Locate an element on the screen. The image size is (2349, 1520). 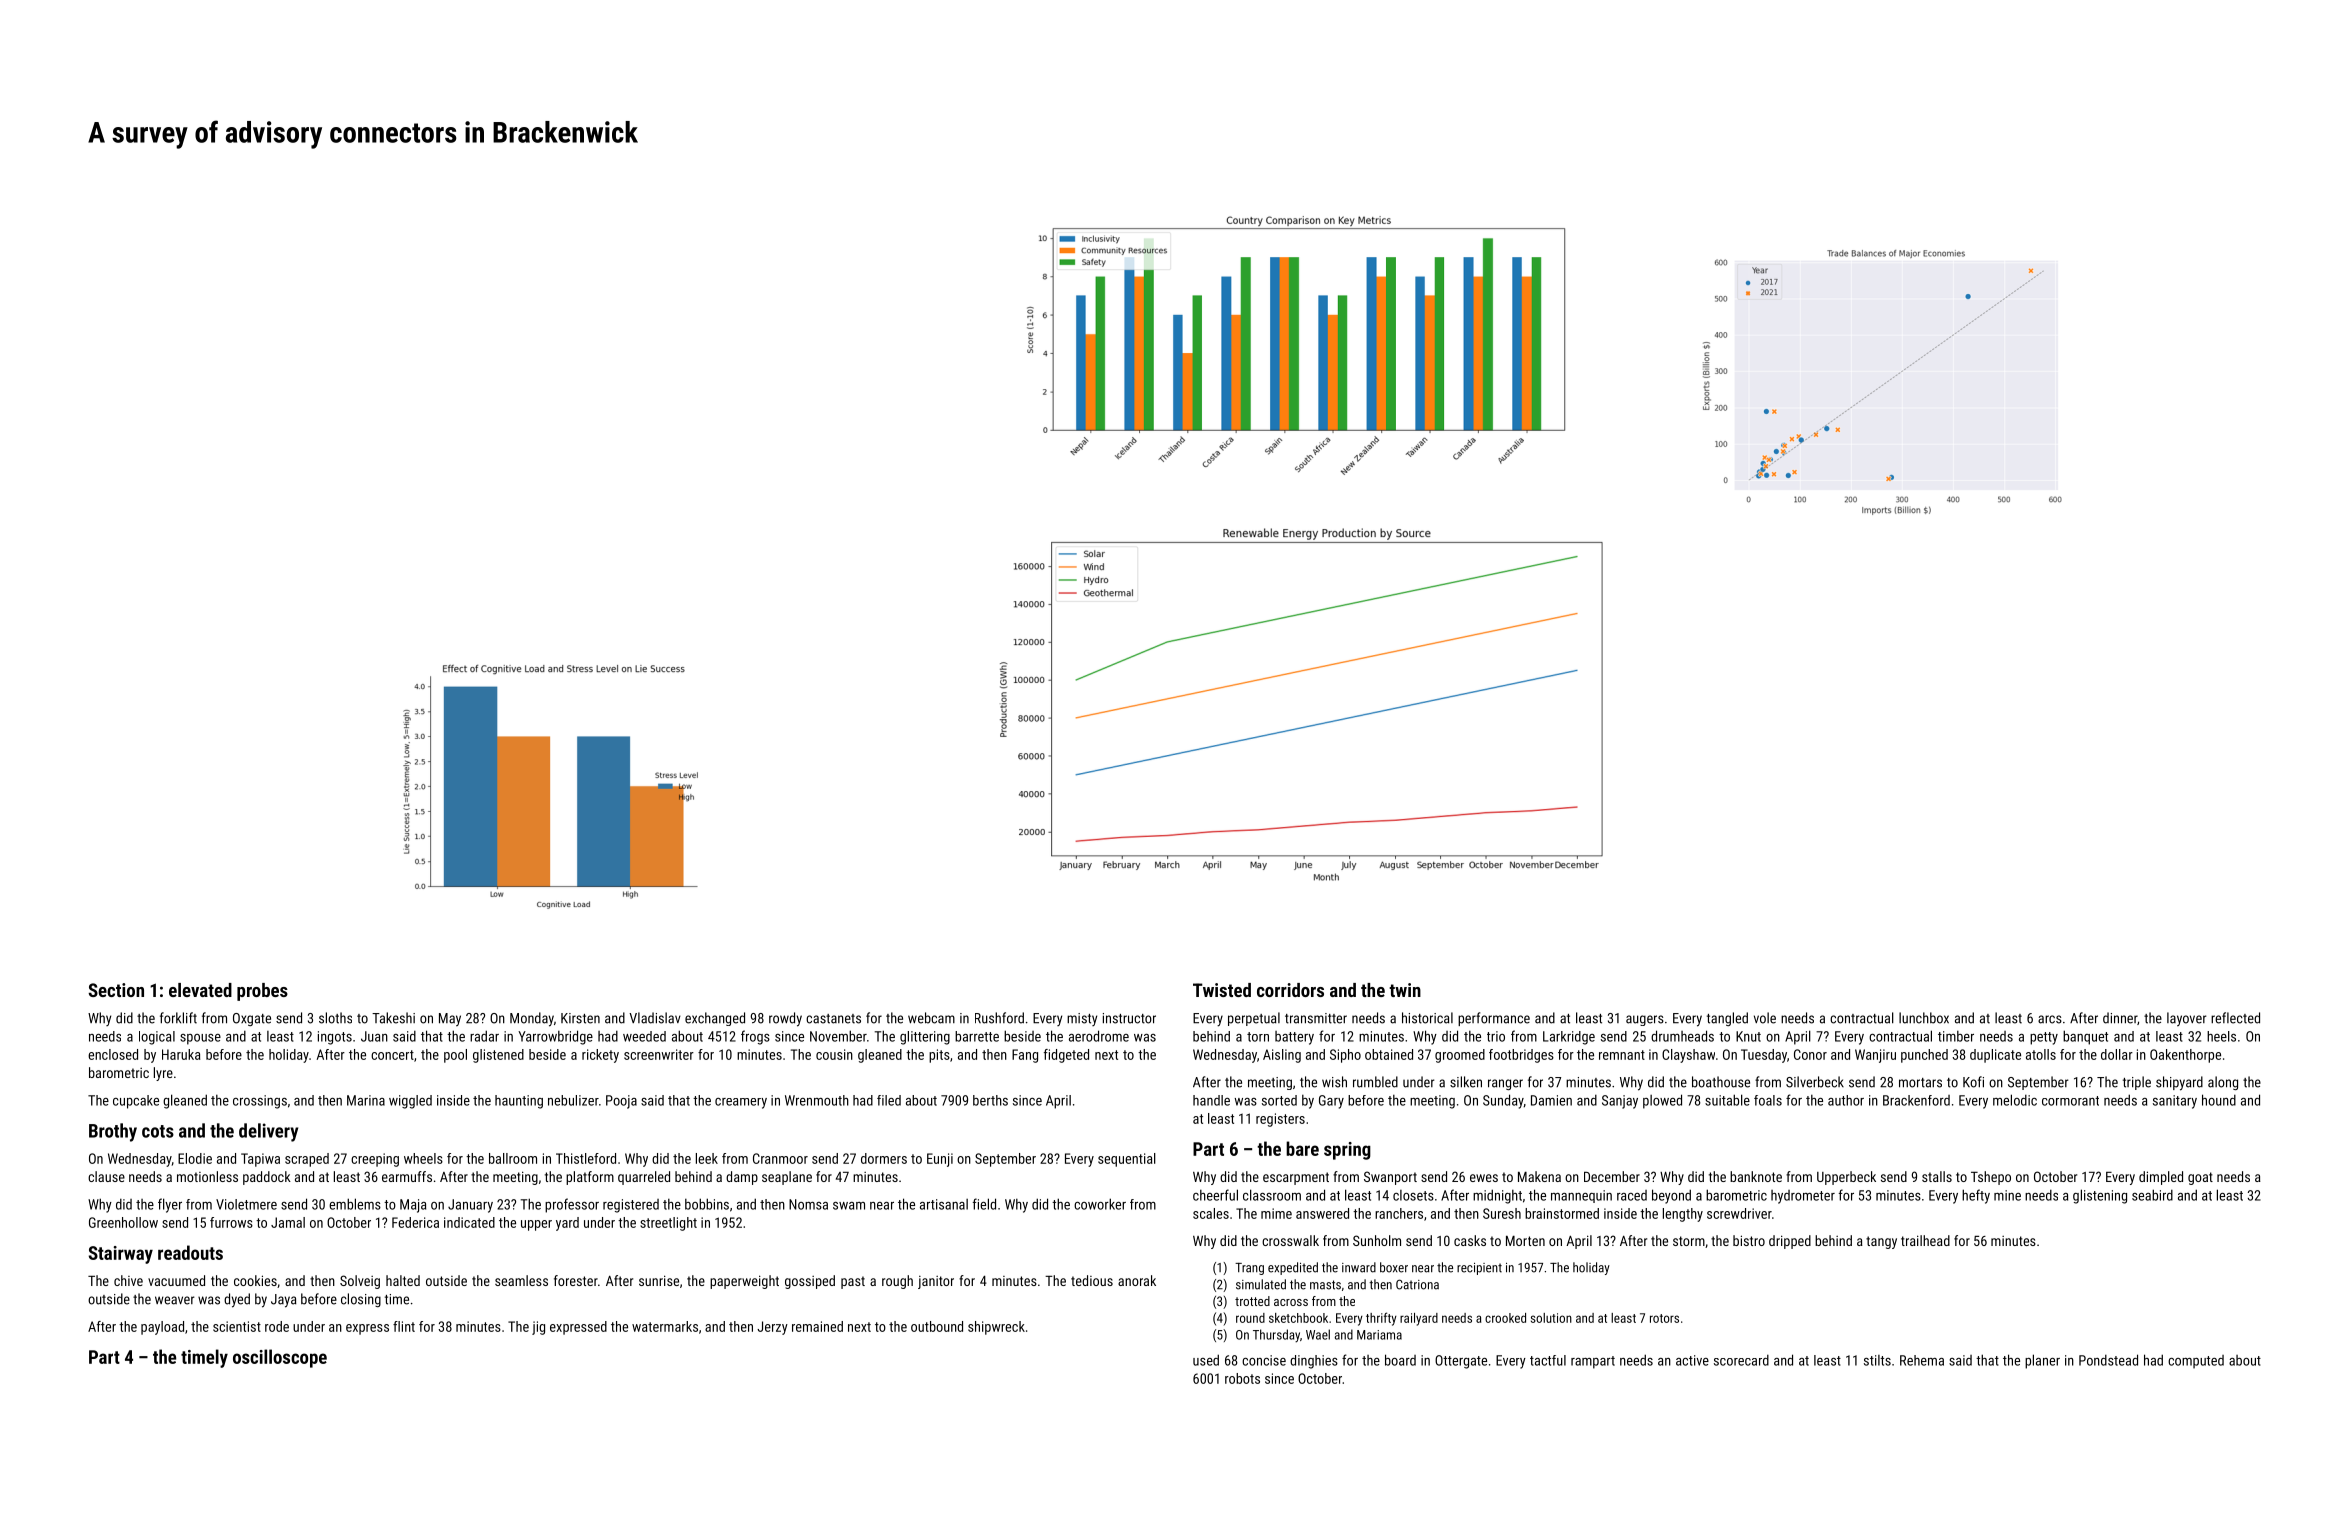
dinner is located at coordinates (2120, 1018).
